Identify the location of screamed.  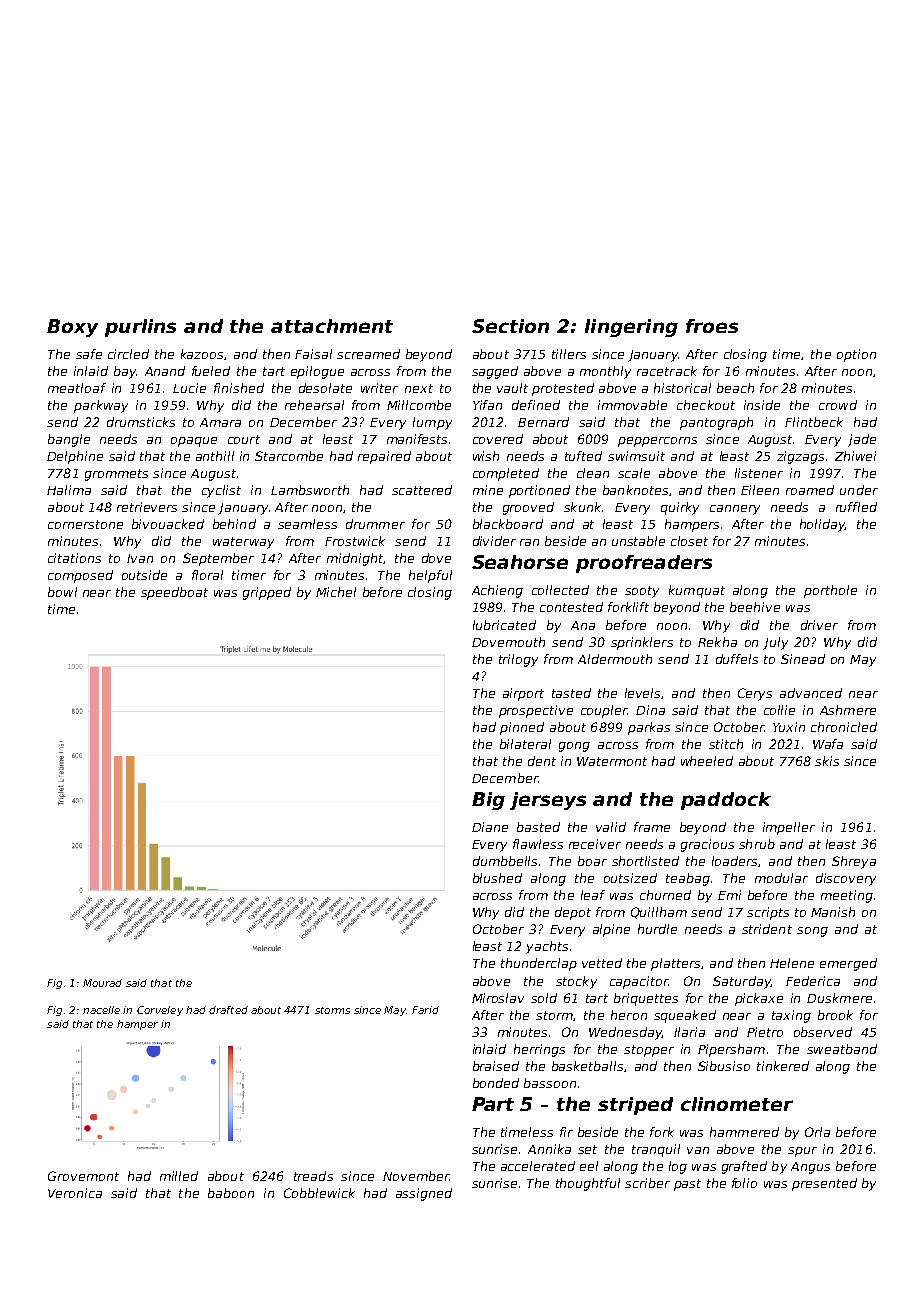
(368, 354).
